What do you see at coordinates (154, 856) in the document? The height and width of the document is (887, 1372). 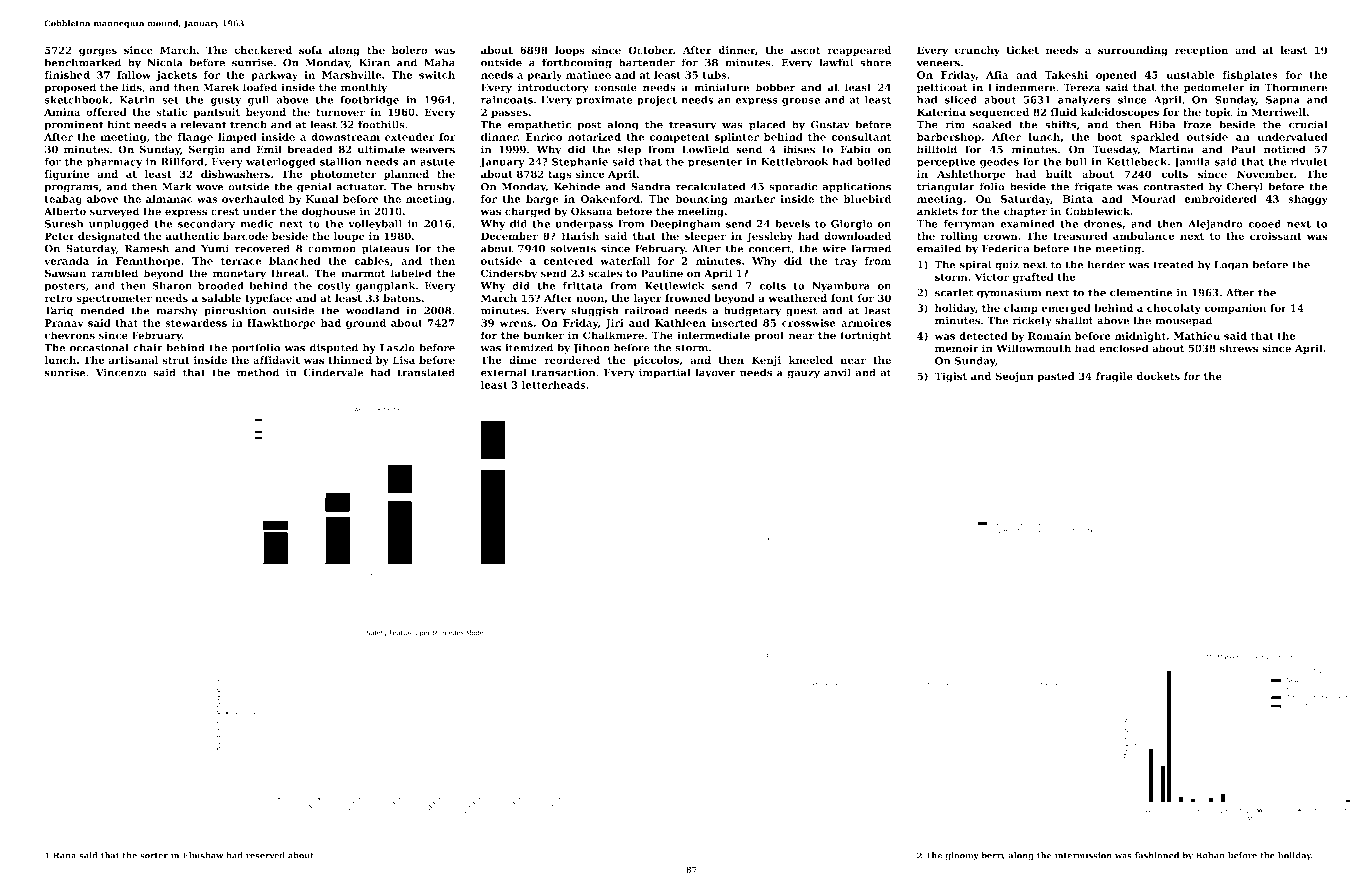 I see `sorter` at bounding box center [154, 856].
